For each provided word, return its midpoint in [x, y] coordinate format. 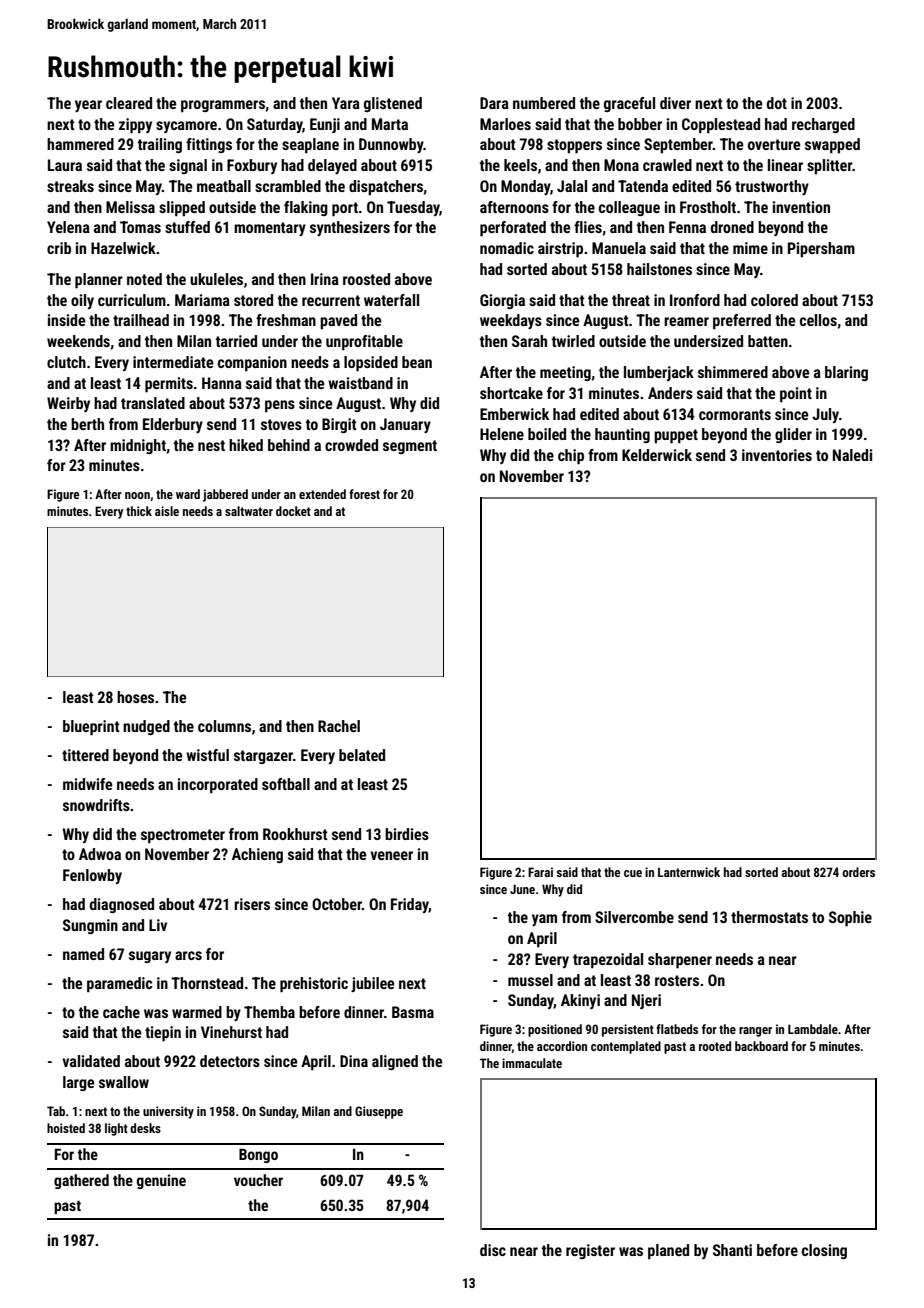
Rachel [339, 726]
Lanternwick [689, 872]
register [590, 1251]
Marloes [505, 124]
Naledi [852, 455]
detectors [230, 1061]
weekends [78, 341]
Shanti [732, 1250]
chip [571, 457]
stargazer [263, 757]
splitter [829, 167]
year [88, 106]
